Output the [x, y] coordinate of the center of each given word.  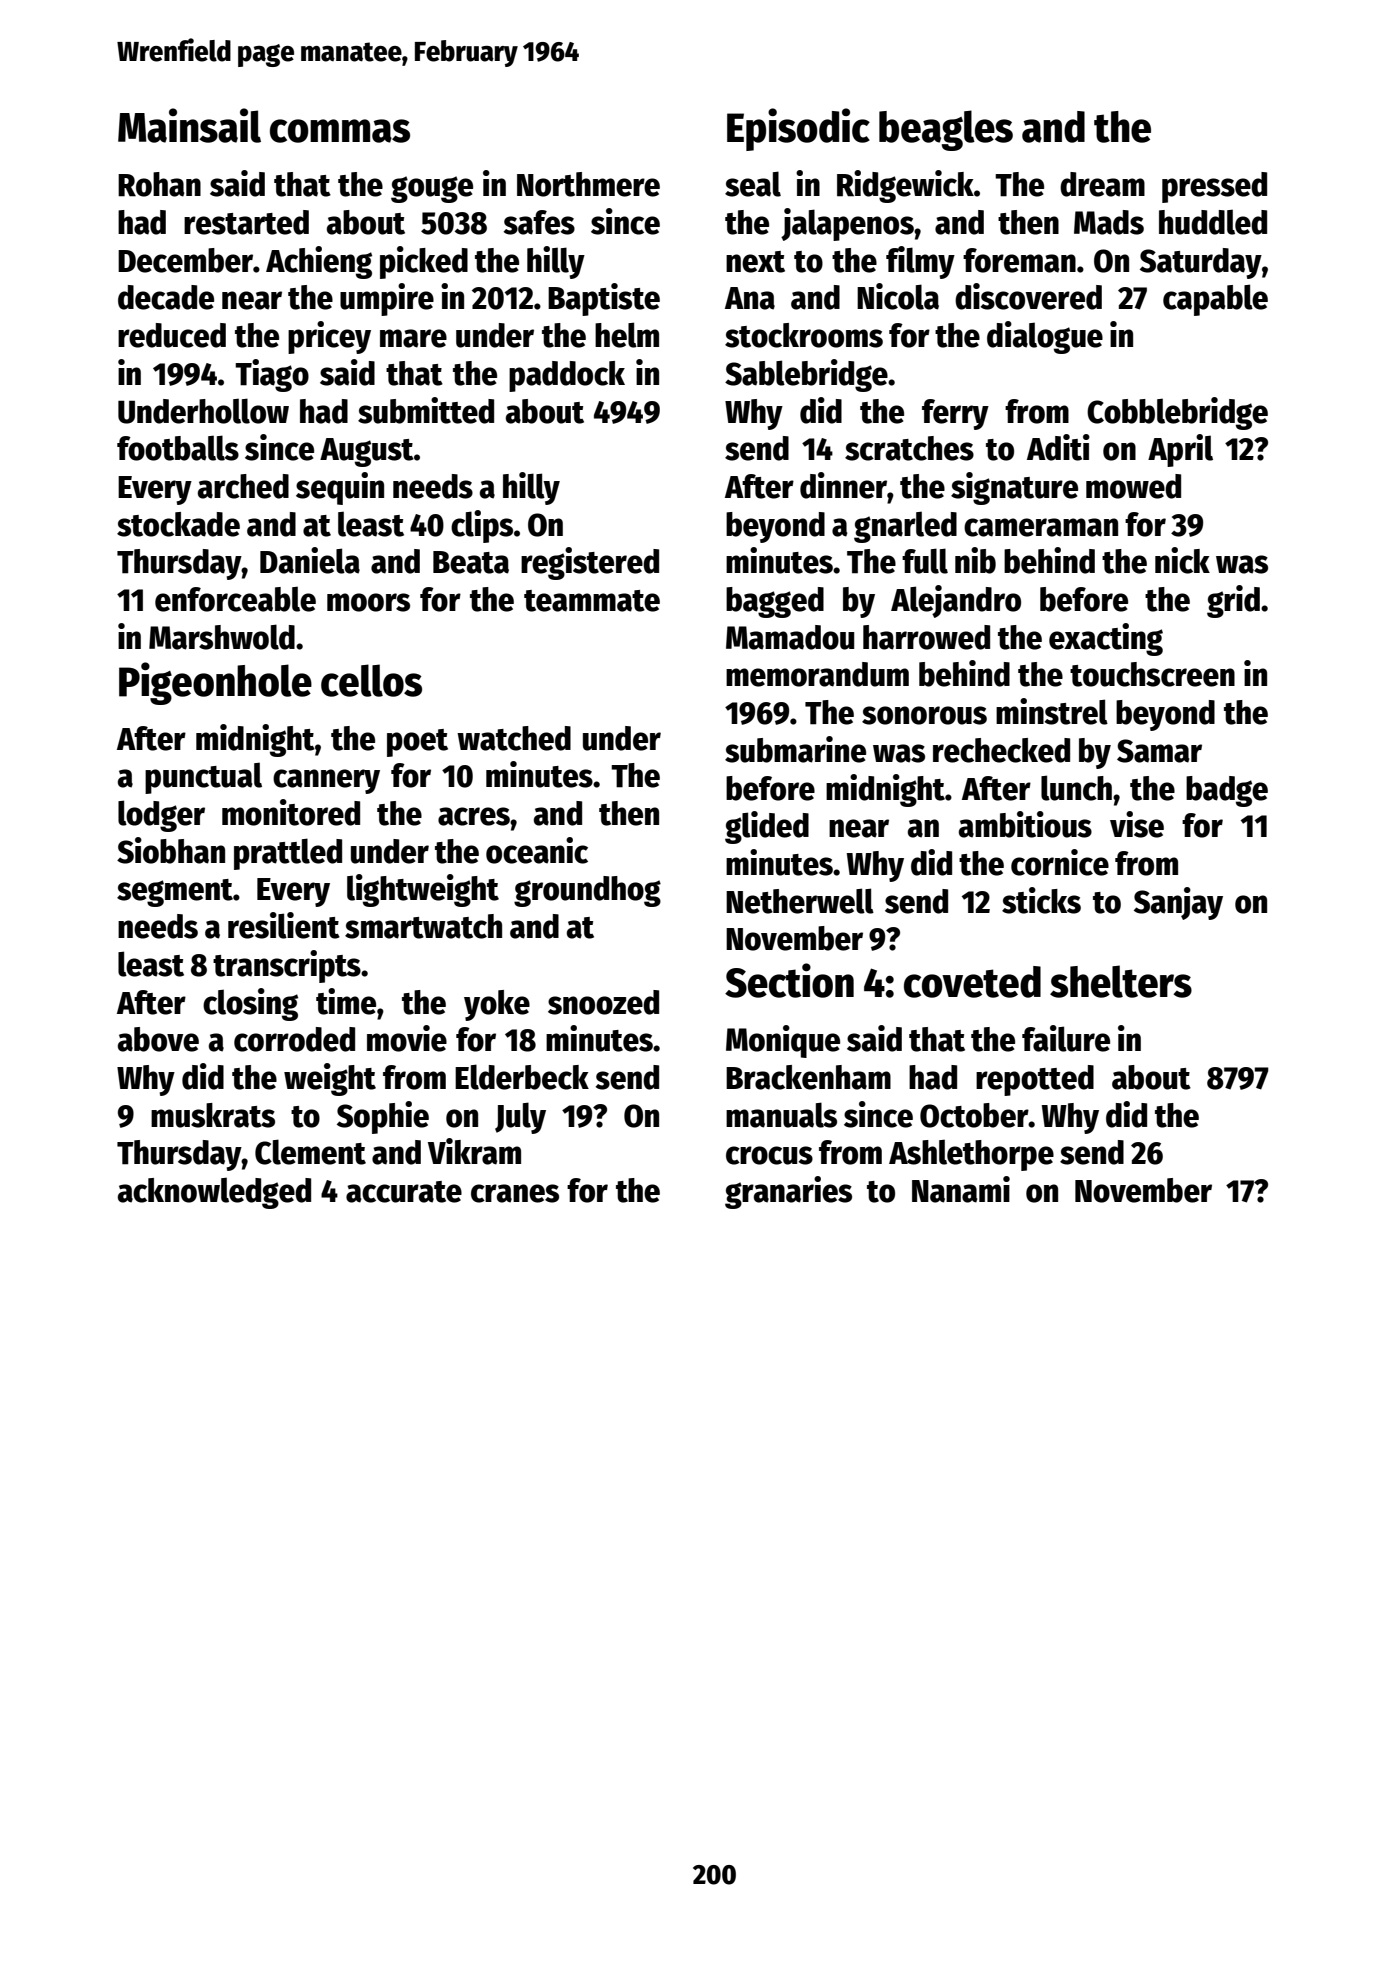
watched [514, 738]
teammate [592, 601]
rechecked [1001, 750]
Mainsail [189, 125]
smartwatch [423, 926]
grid [1233, 601]
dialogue [1045, 337]
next [755, 262]
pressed [1214, 187]
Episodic [798, 129]
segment [175, 893]
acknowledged [214, 1193]
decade [166, 297]
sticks [1041, 900]
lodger [161, 816]
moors [368, 602]
